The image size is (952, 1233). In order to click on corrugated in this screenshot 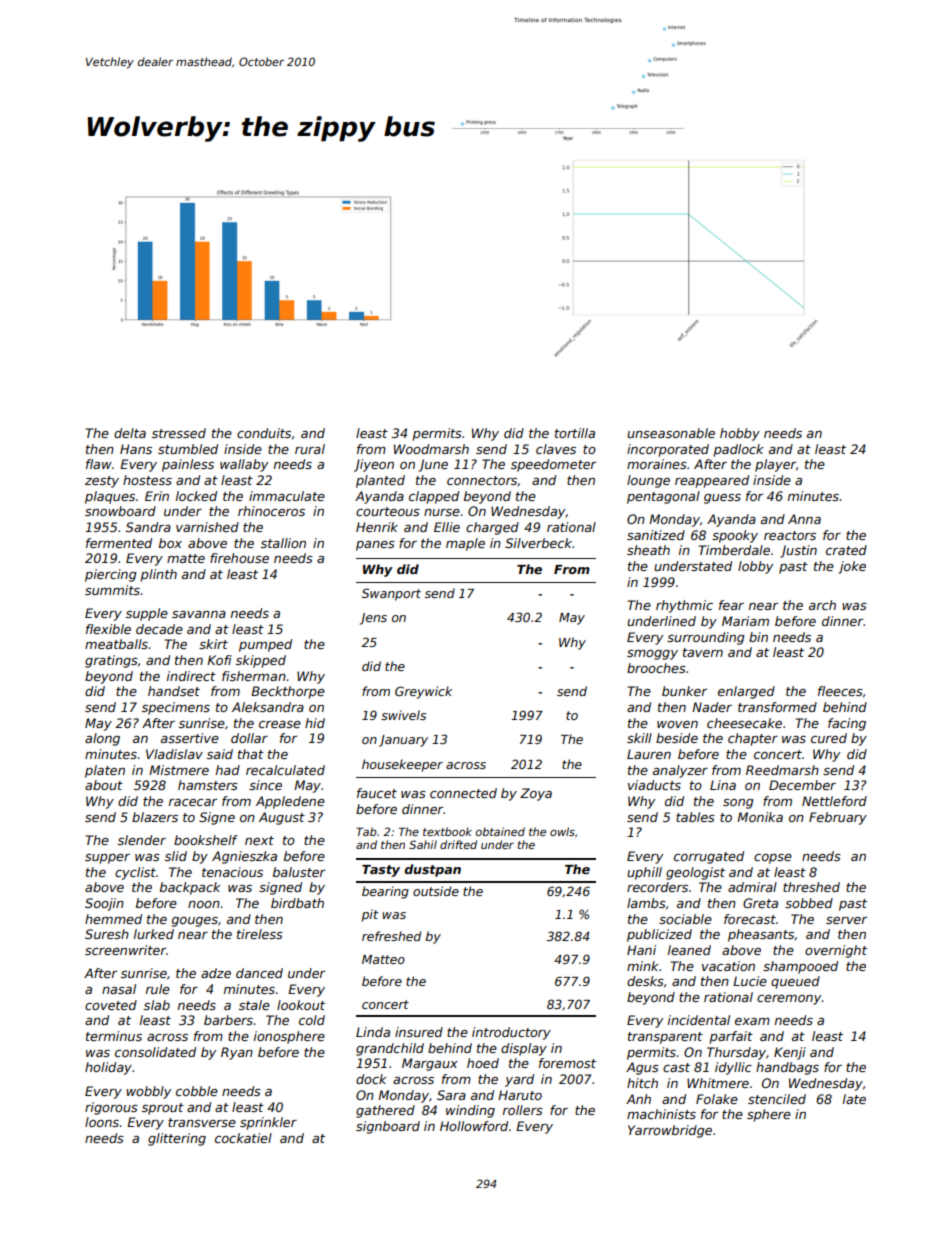, I will do `click(709, 857)`.
